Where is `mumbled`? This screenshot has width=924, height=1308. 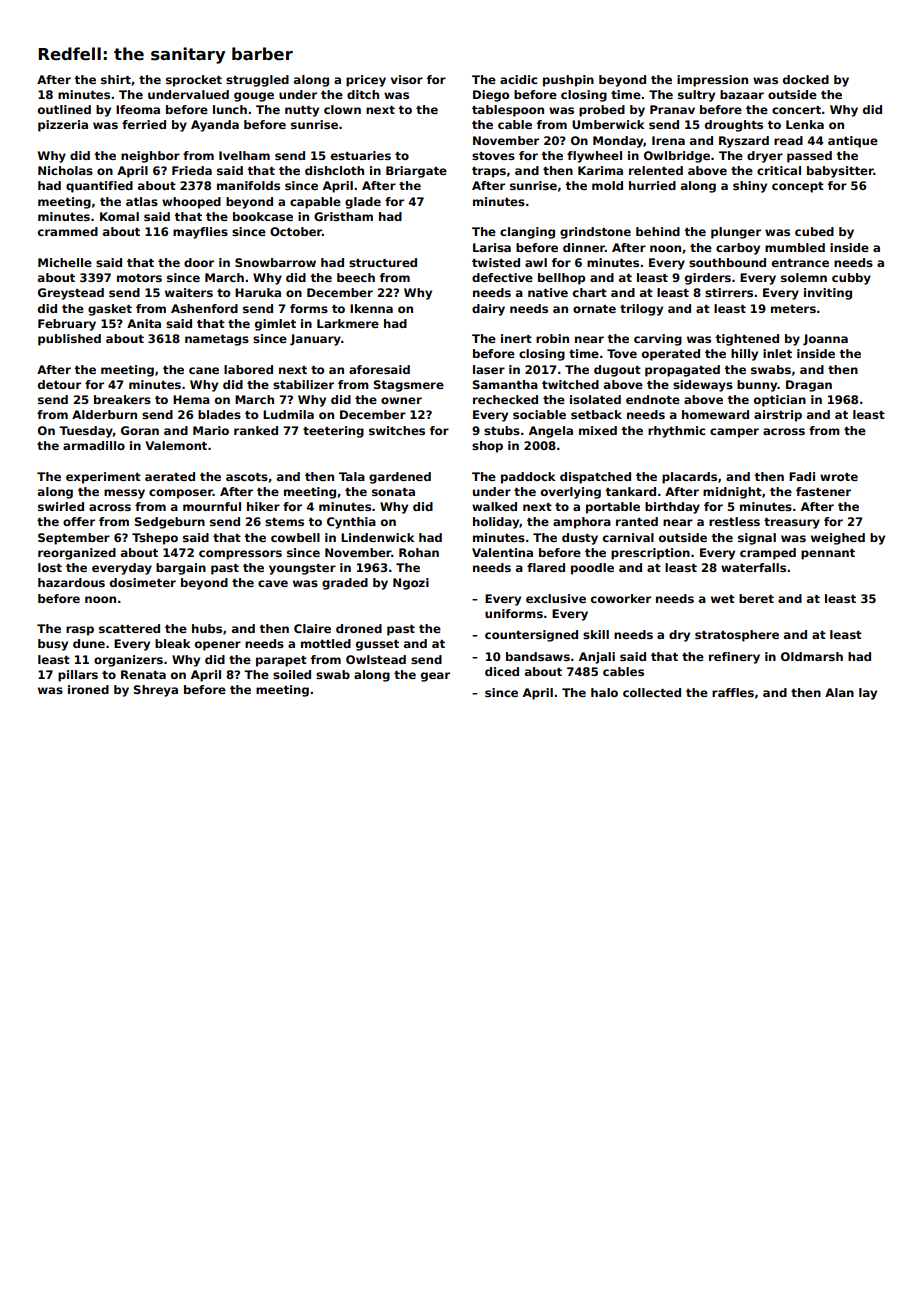 mumbled is located at coordinates (795, 247).
